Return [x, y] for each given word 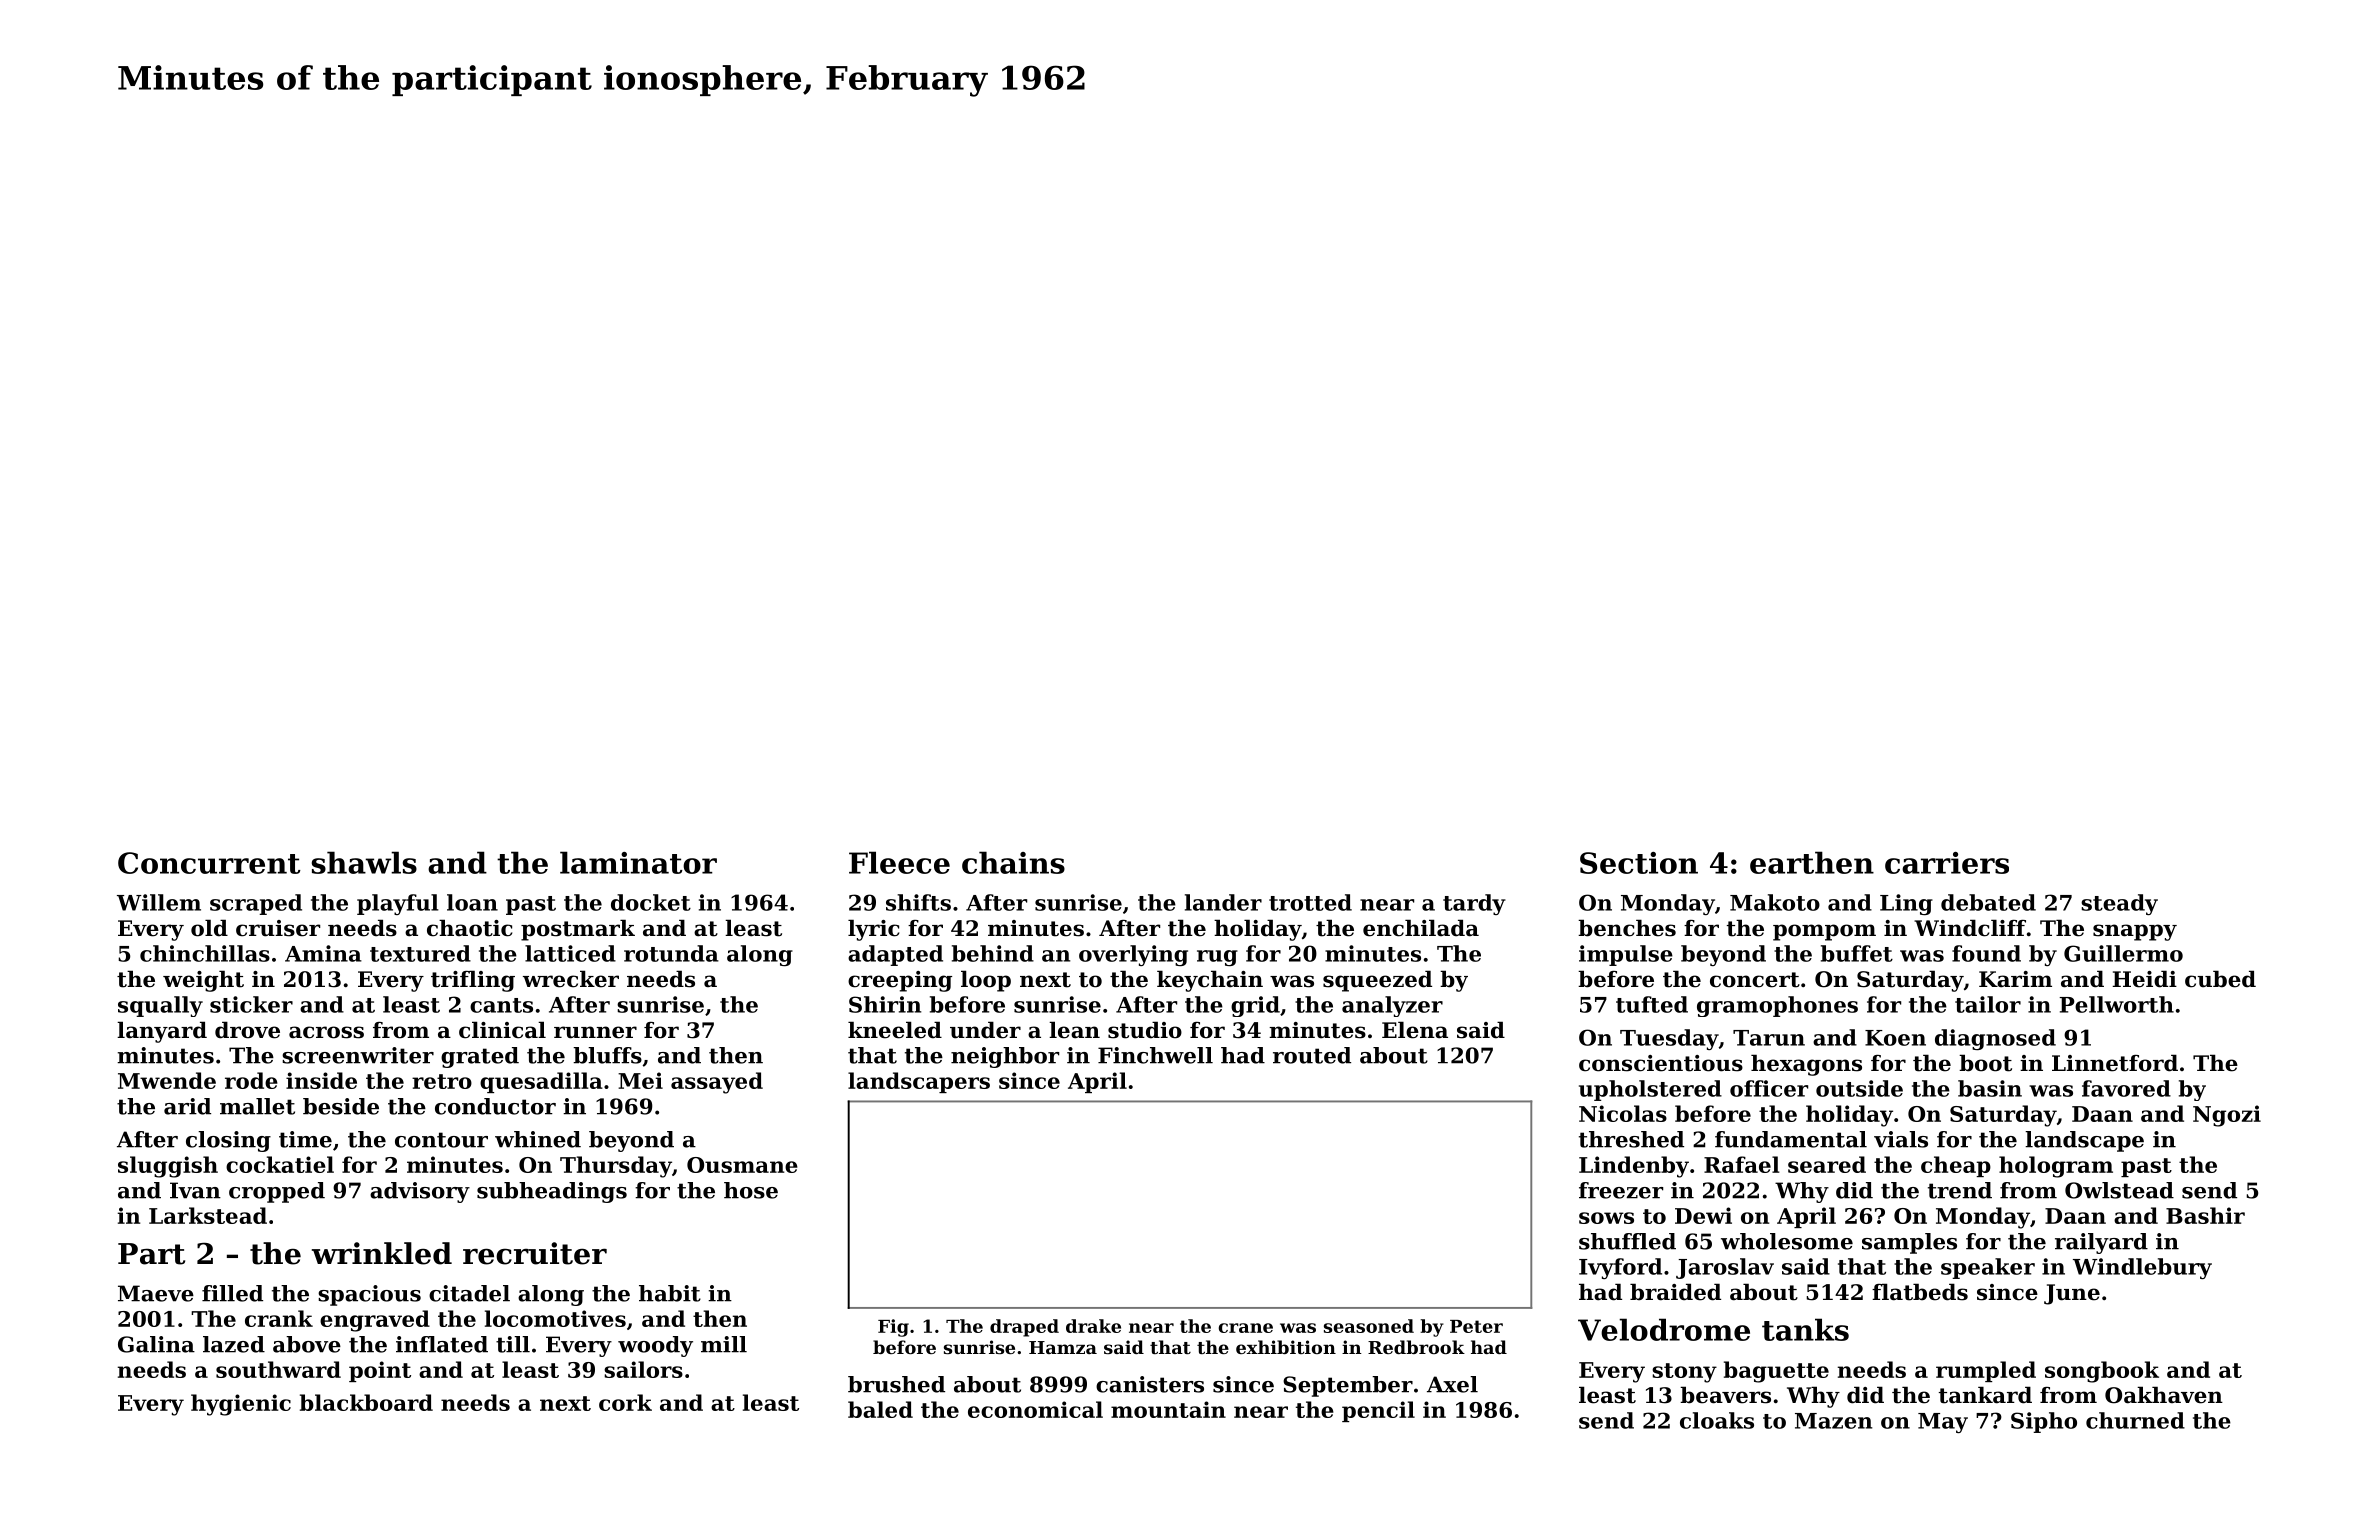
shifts [918, 902]
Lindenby [1634, 1167]
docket [651, 902]
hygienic [241, 1405]
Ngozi [2227, 1116]
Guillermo [2123, 953]
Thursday [616, 1167]
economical [1035, 1409]
